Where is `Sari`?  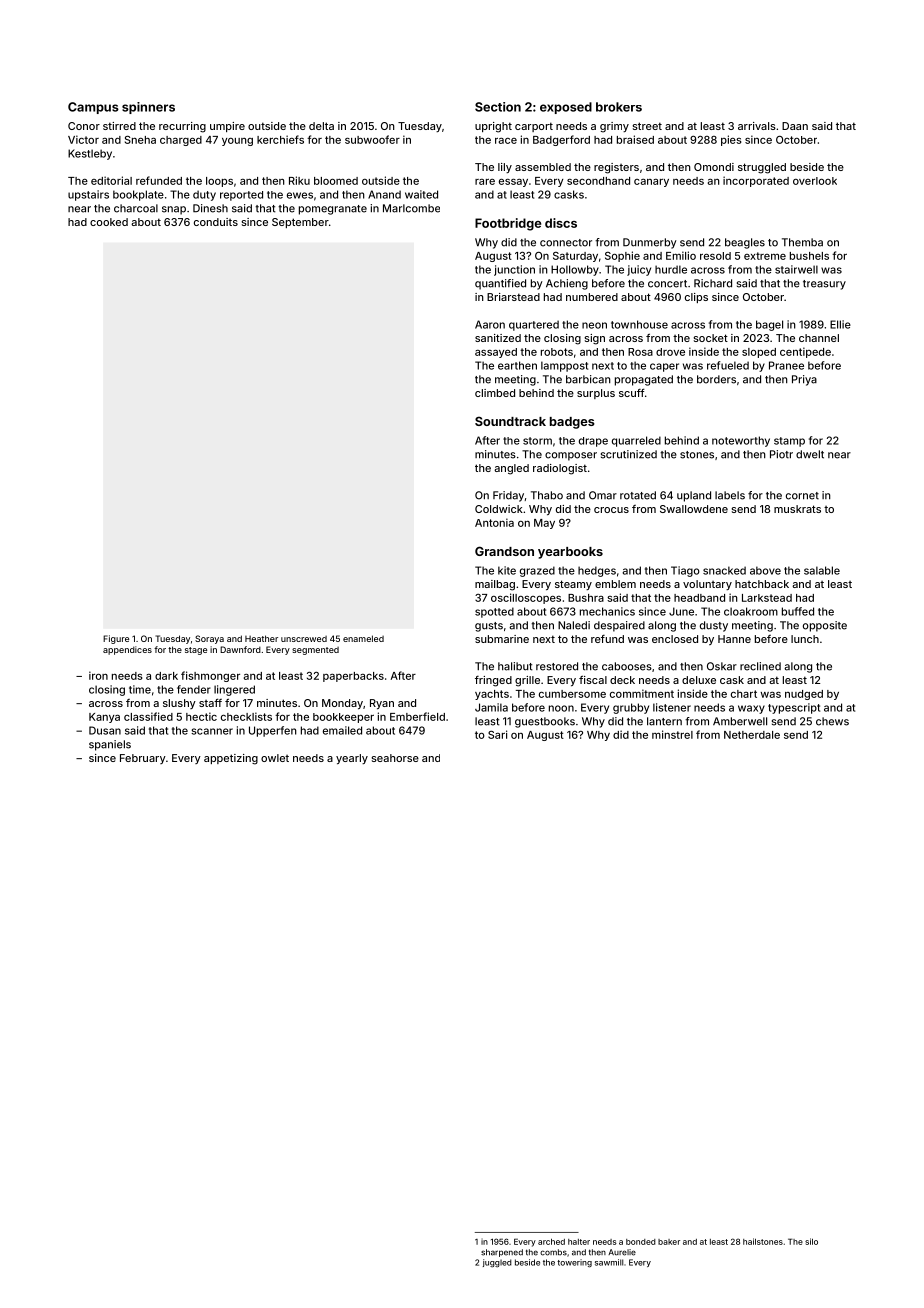 Sari is located at coordinates (497, 734).
